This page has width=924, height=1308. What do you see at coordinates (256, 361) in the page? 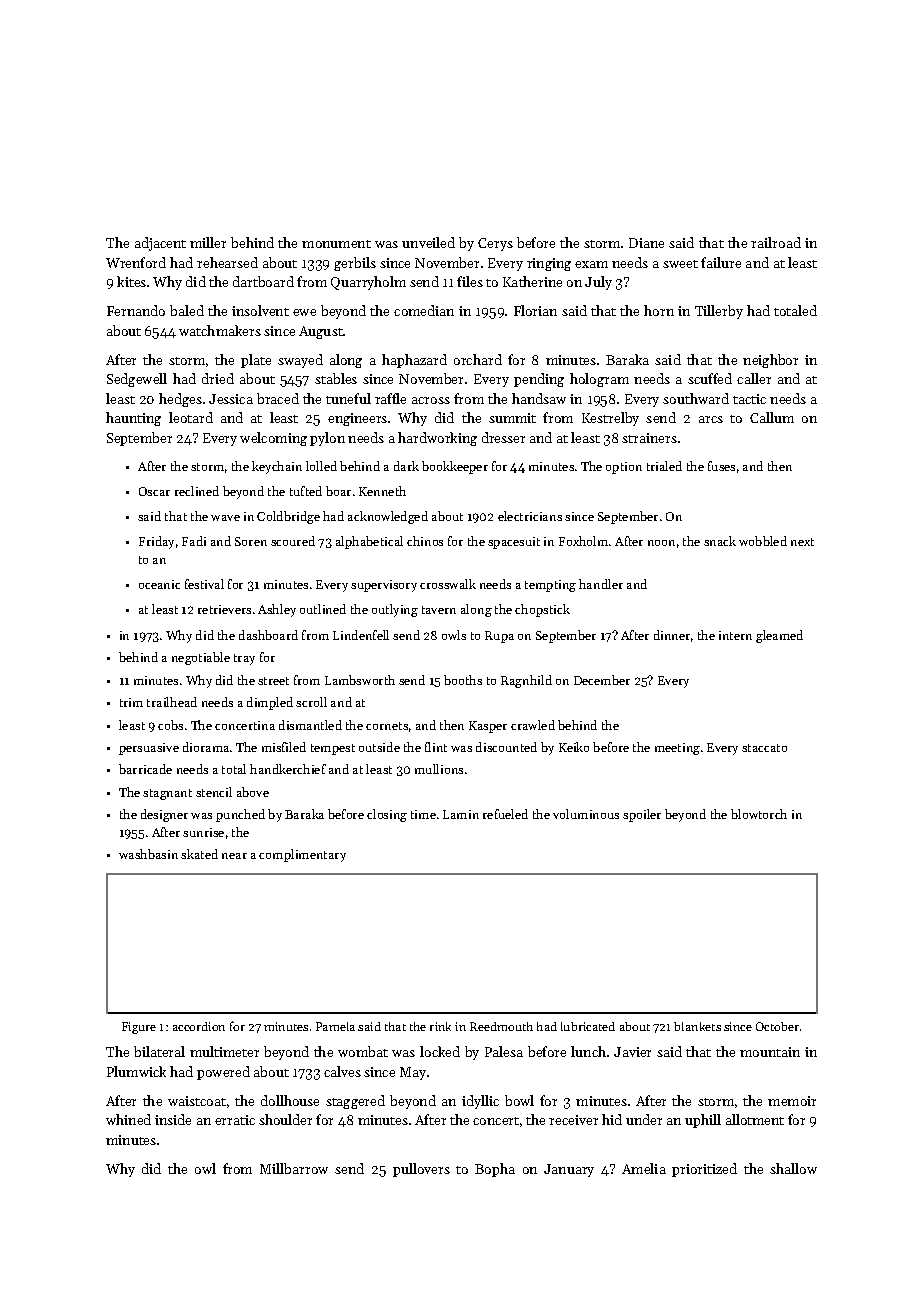
I see `plate` at bounding box center [256, 361].
